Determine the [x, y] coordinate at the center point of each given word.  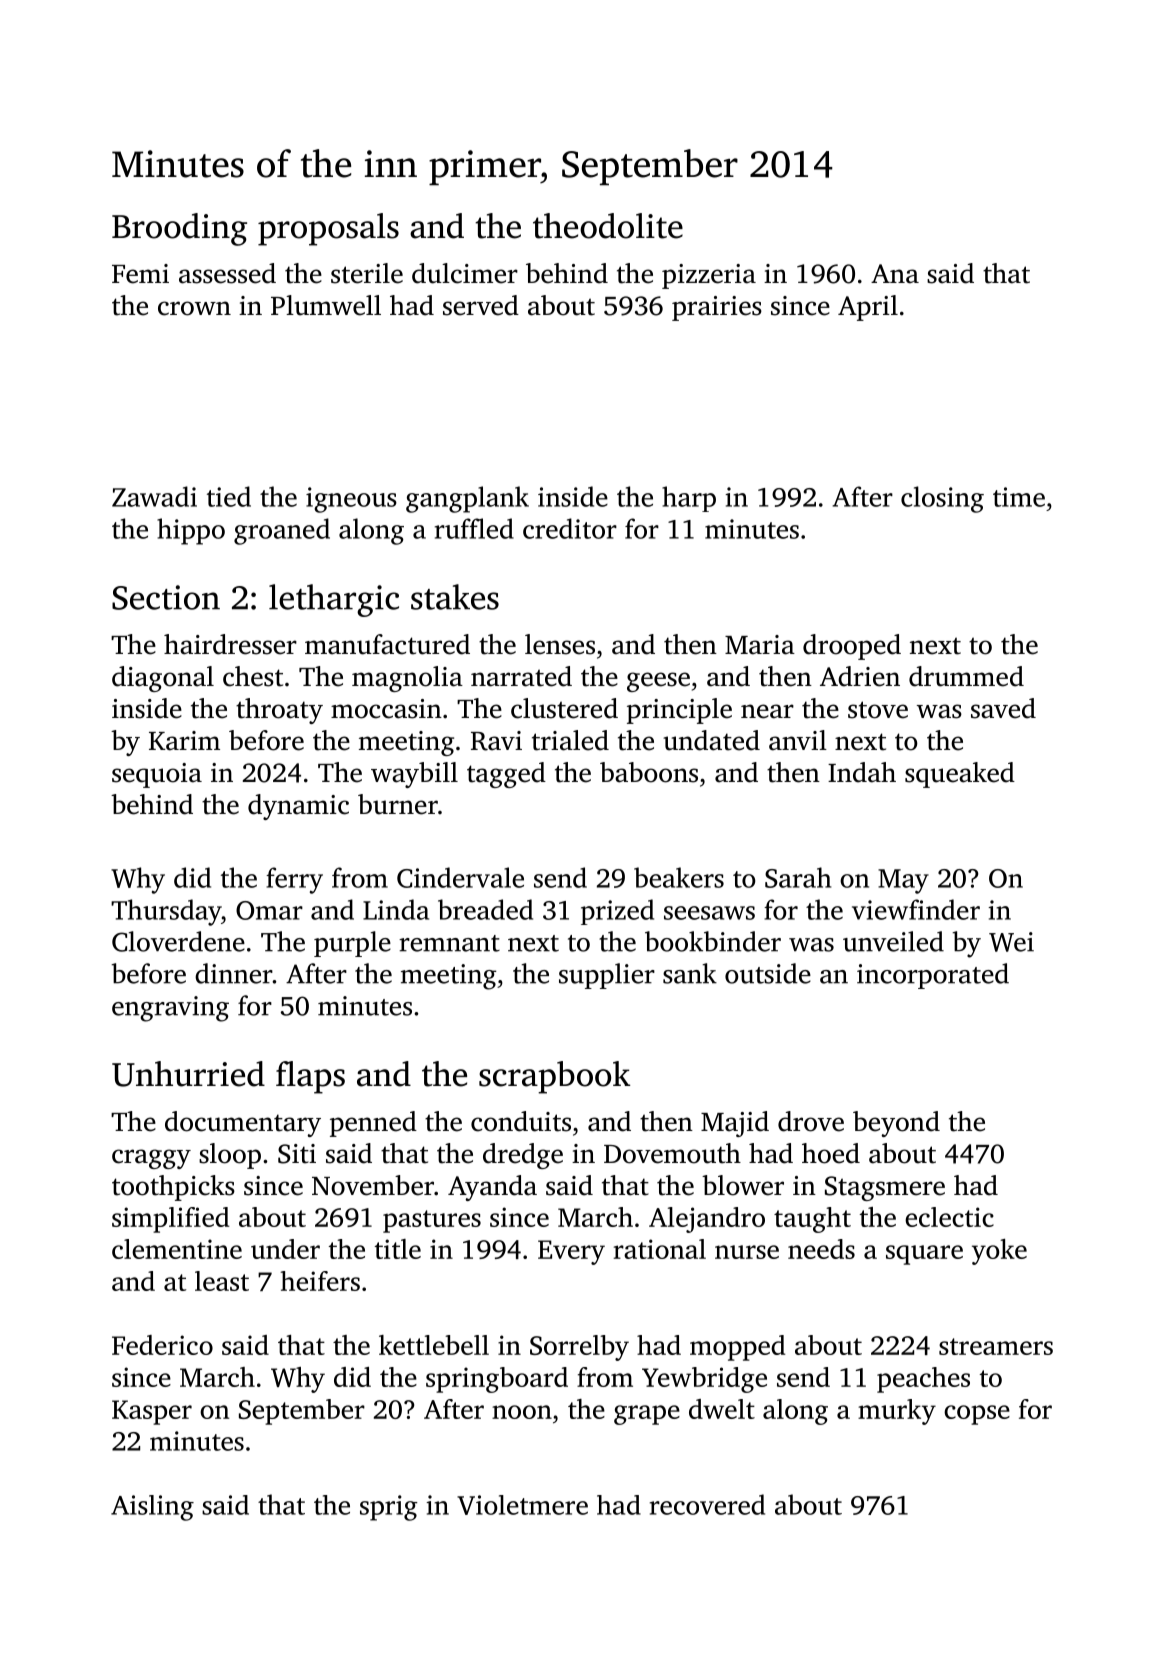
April [868, 308]
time [1019, 497]
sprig [389, 1508]
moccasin [386, 709]
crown [194, 308]
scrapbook [554, 1077]
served [481, 305]
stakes [455, 597]
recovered [707, 1504]
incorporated [933, 976]
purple [352, 944]
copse [977, 1415]
